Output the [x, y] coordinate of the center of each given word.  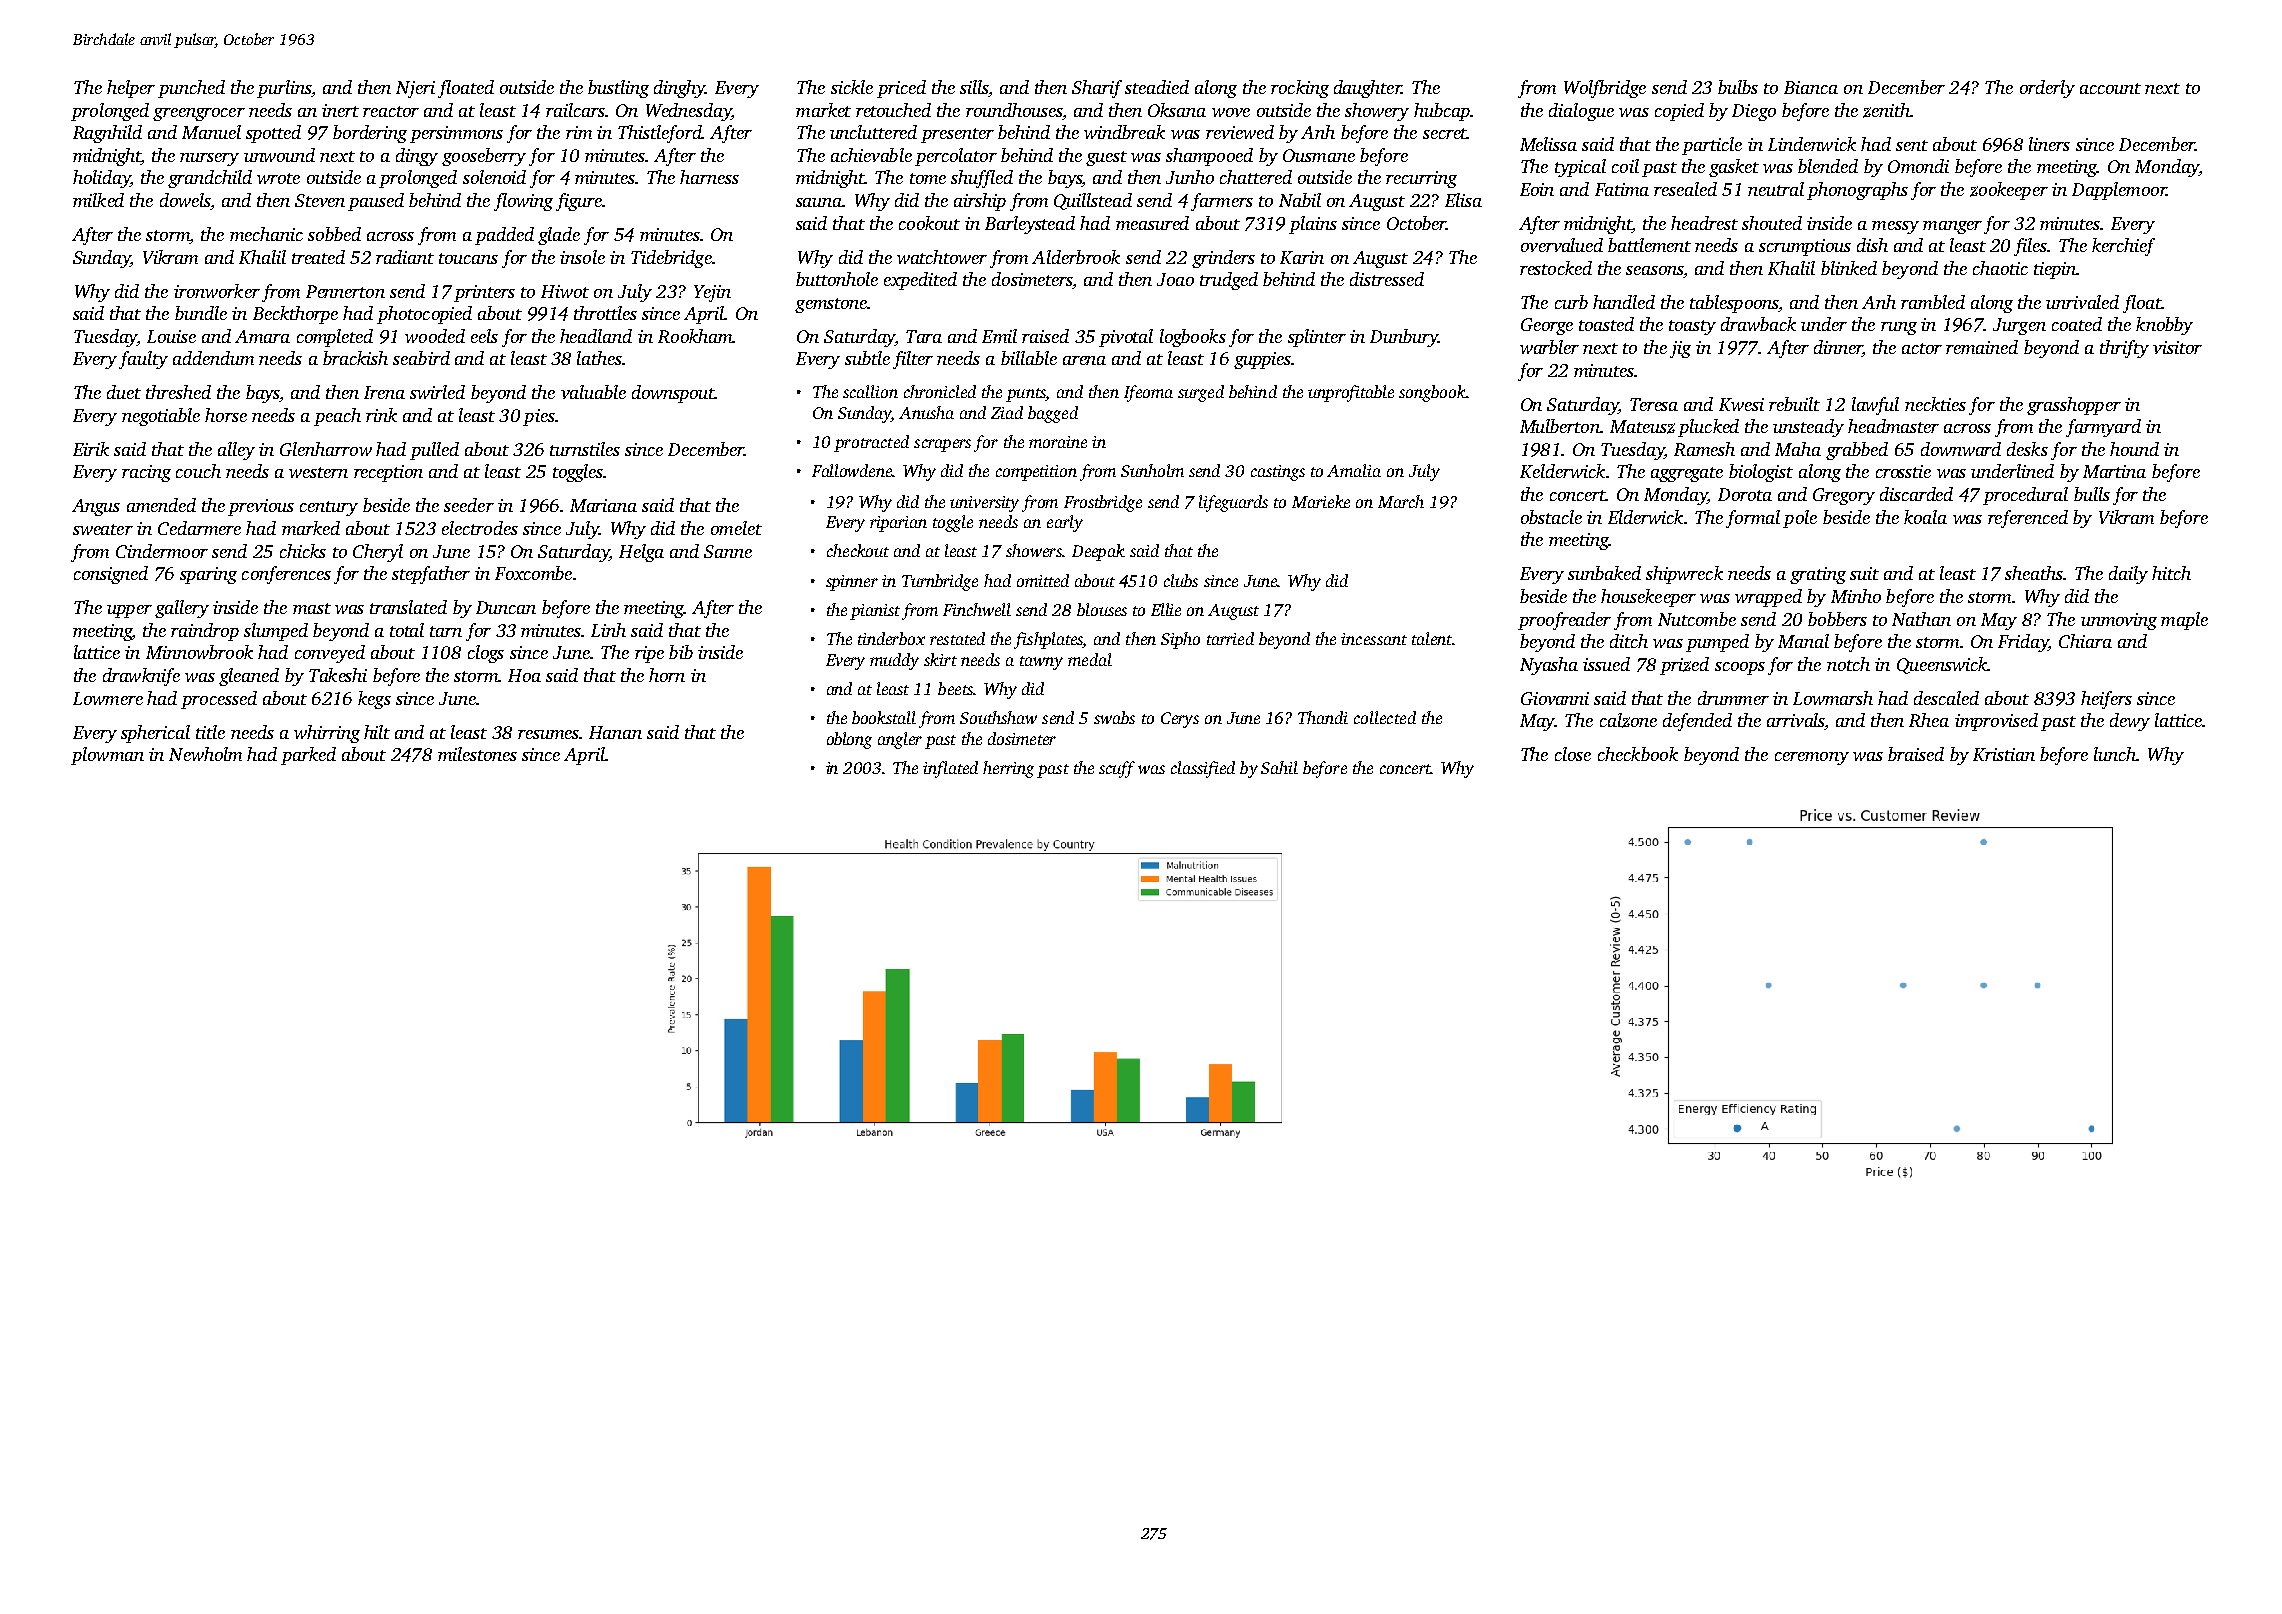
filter [913, 360]
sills [974, 87]
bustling [618, 89]
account [2110, 88]
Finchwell [977, 609]
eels [484, 336]
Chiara [2085, 641]
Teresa [1654, 404]
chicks [303, 551]
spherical [155, 734]
